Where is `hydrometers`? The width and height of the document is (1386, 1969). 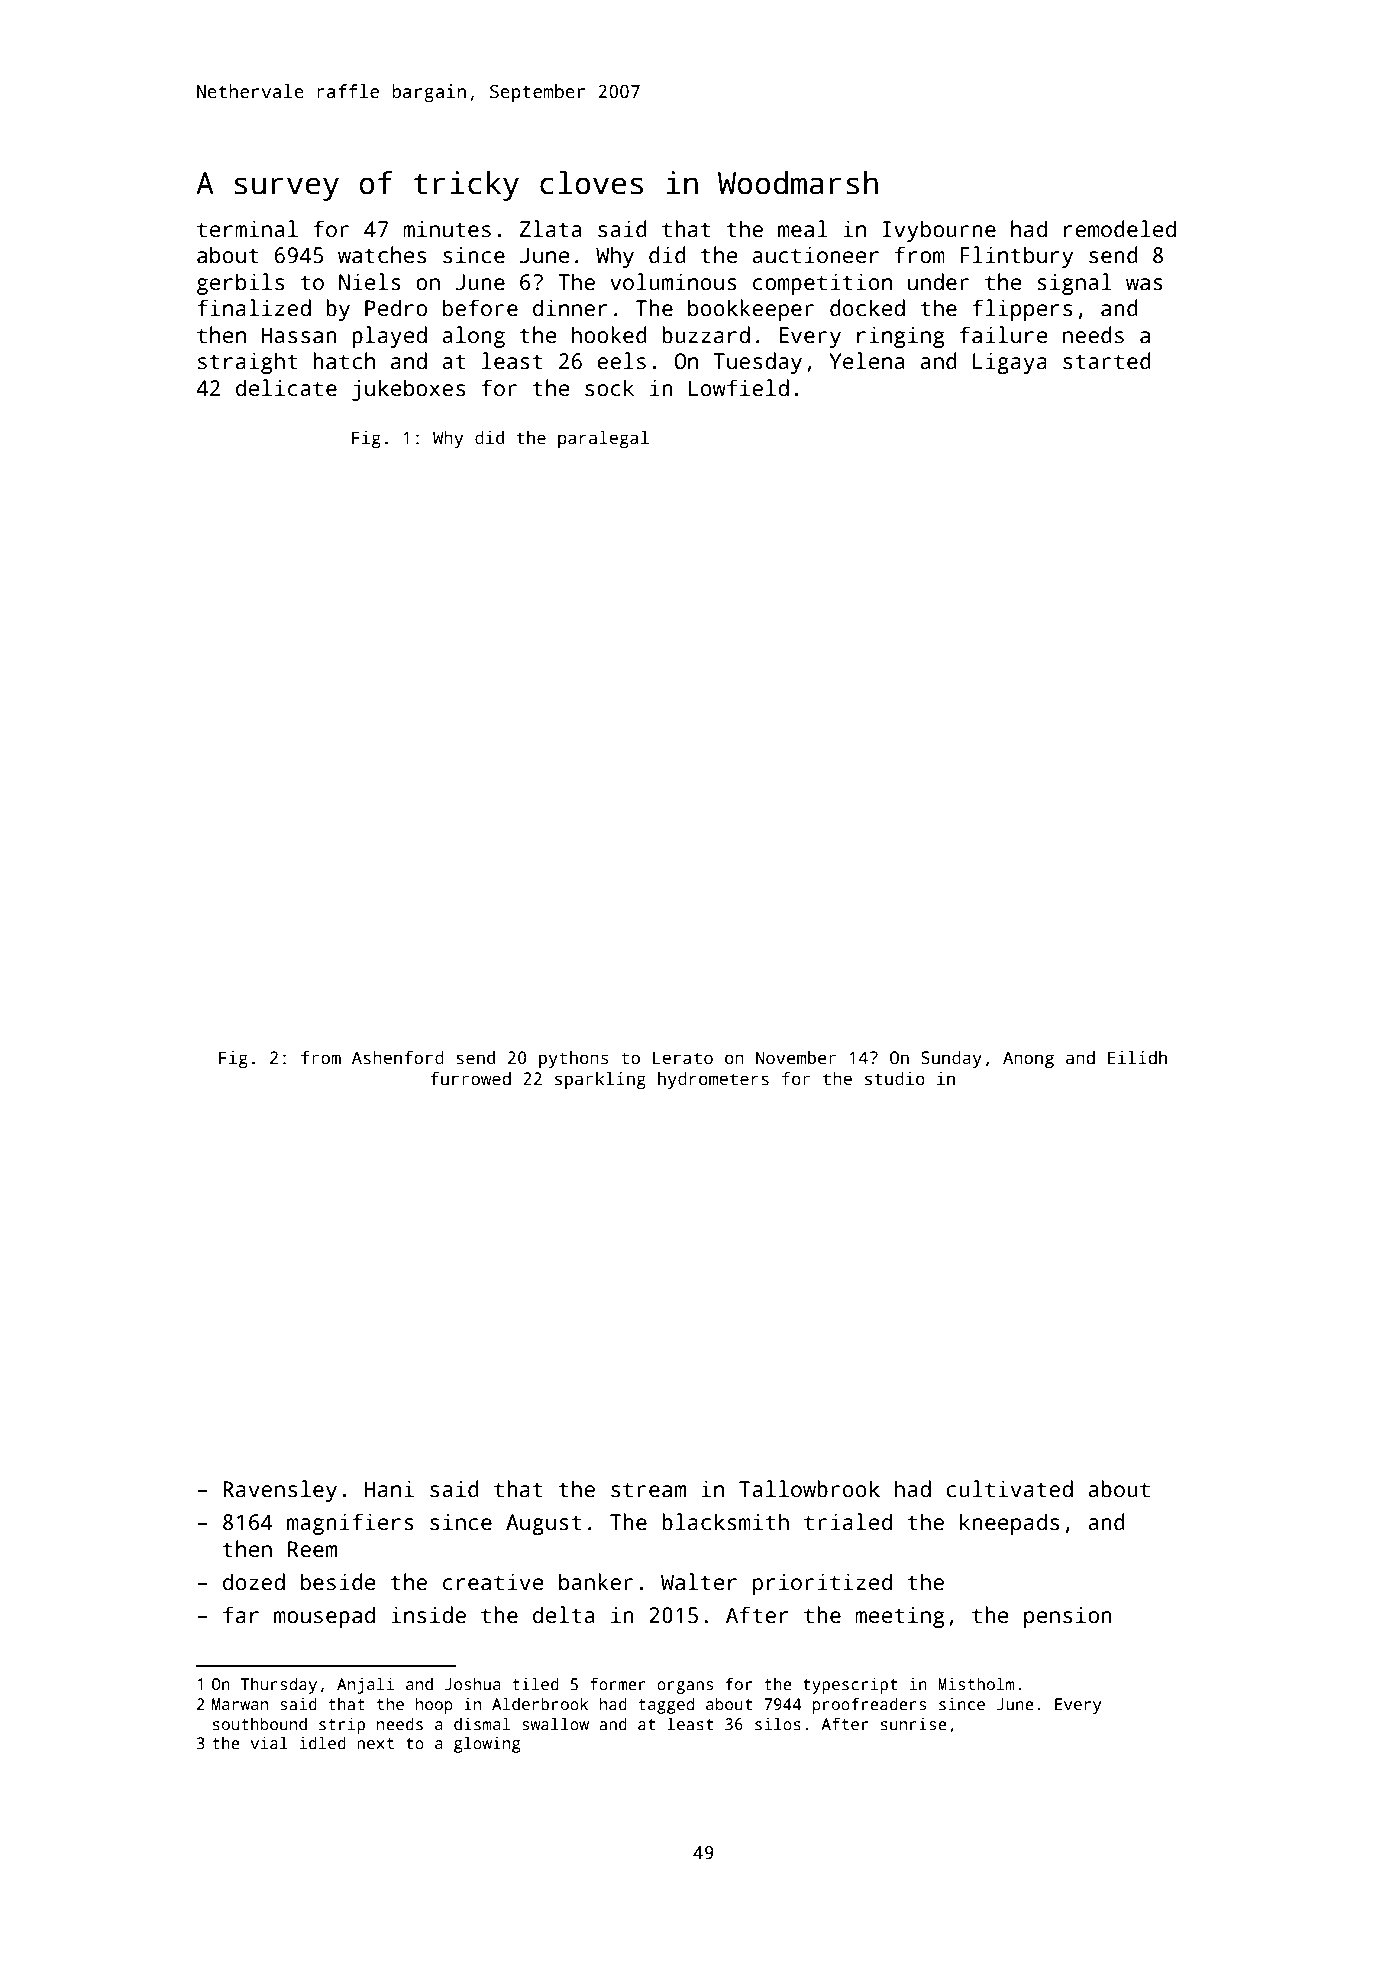
hydrometers is located at coordinates (713, 1080).
